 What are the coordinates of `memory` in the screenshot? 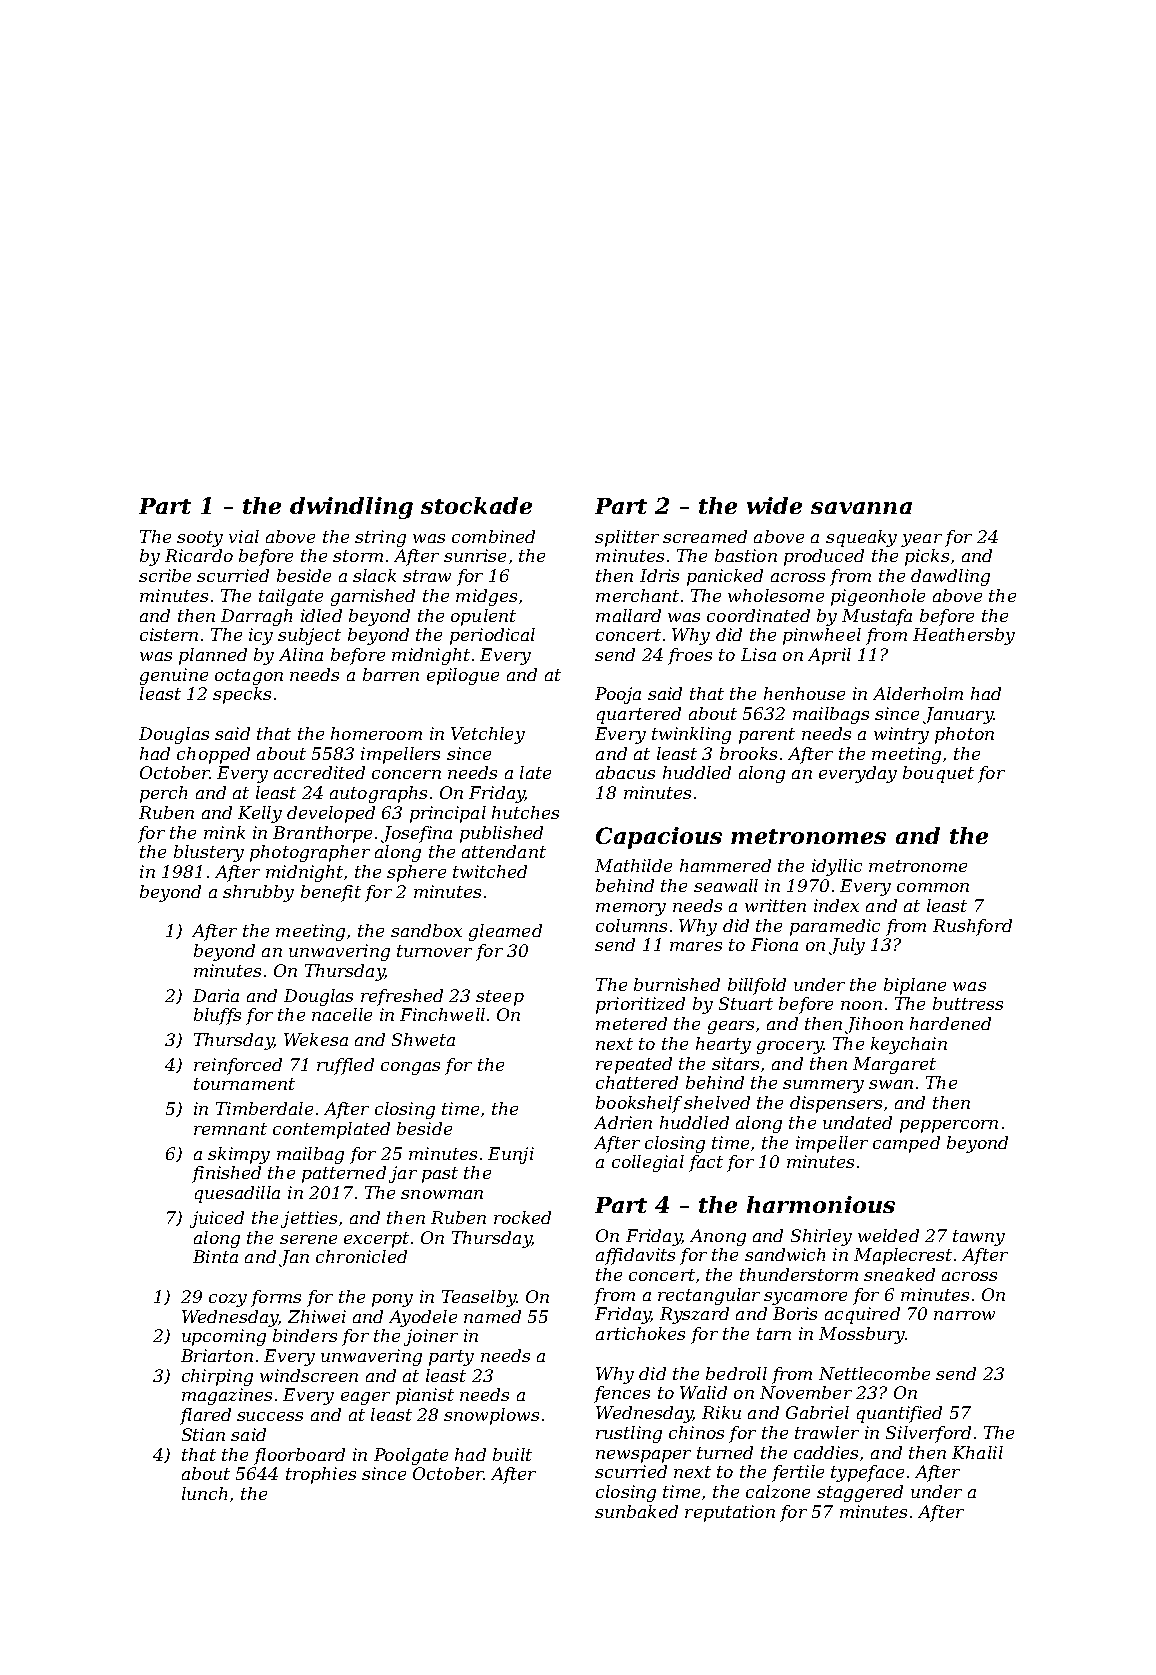 It's located at (631, 909).
